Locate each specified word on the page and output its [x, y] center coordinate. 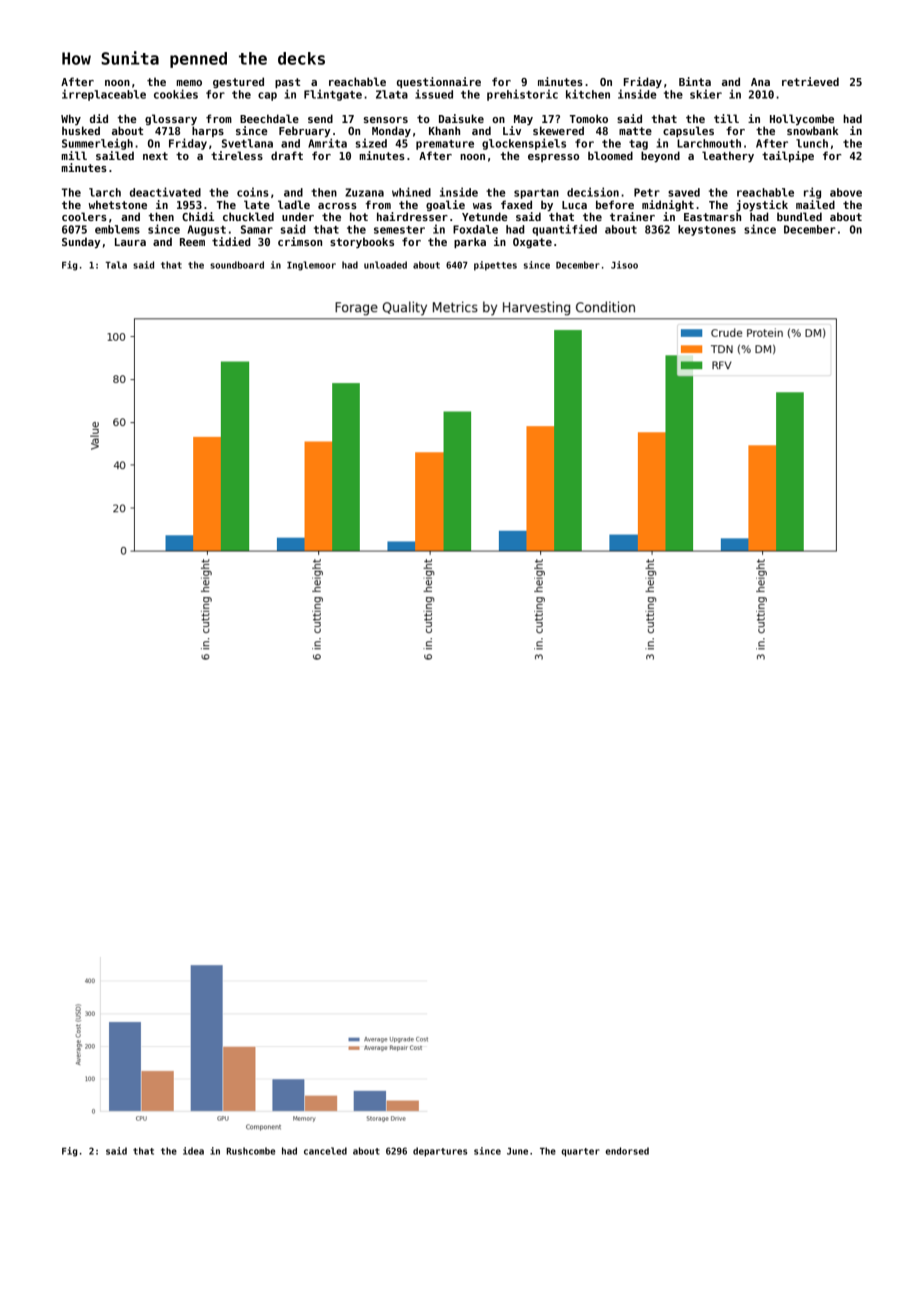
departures [440, 1152]
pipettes [495, 266]
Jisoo [624, 265]
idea [193, 1151]
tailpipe [788, 156]
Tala [116, 265]
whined [411, 192]
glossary [171, 119]
